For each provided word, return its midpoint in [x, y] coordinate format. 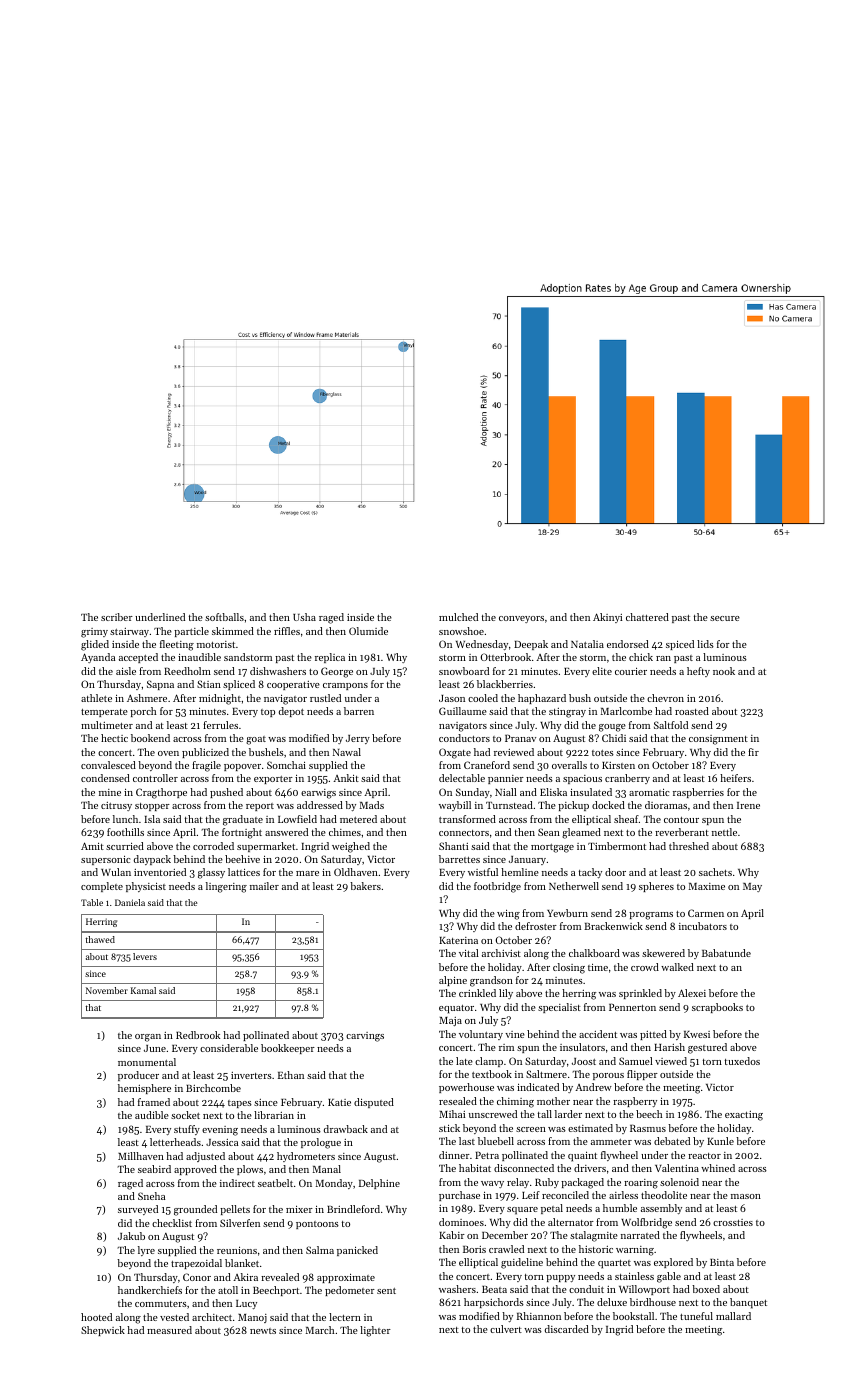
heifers [735, 778]
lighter [375, 1331]
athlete [96, 698]
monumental [147, 1062]
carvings [365, 1037]
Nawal [347, 752]
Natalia [587, 644]
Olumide [368, 631]
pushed [226, 793]
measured [169, 1330]
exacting [744, 1116]
